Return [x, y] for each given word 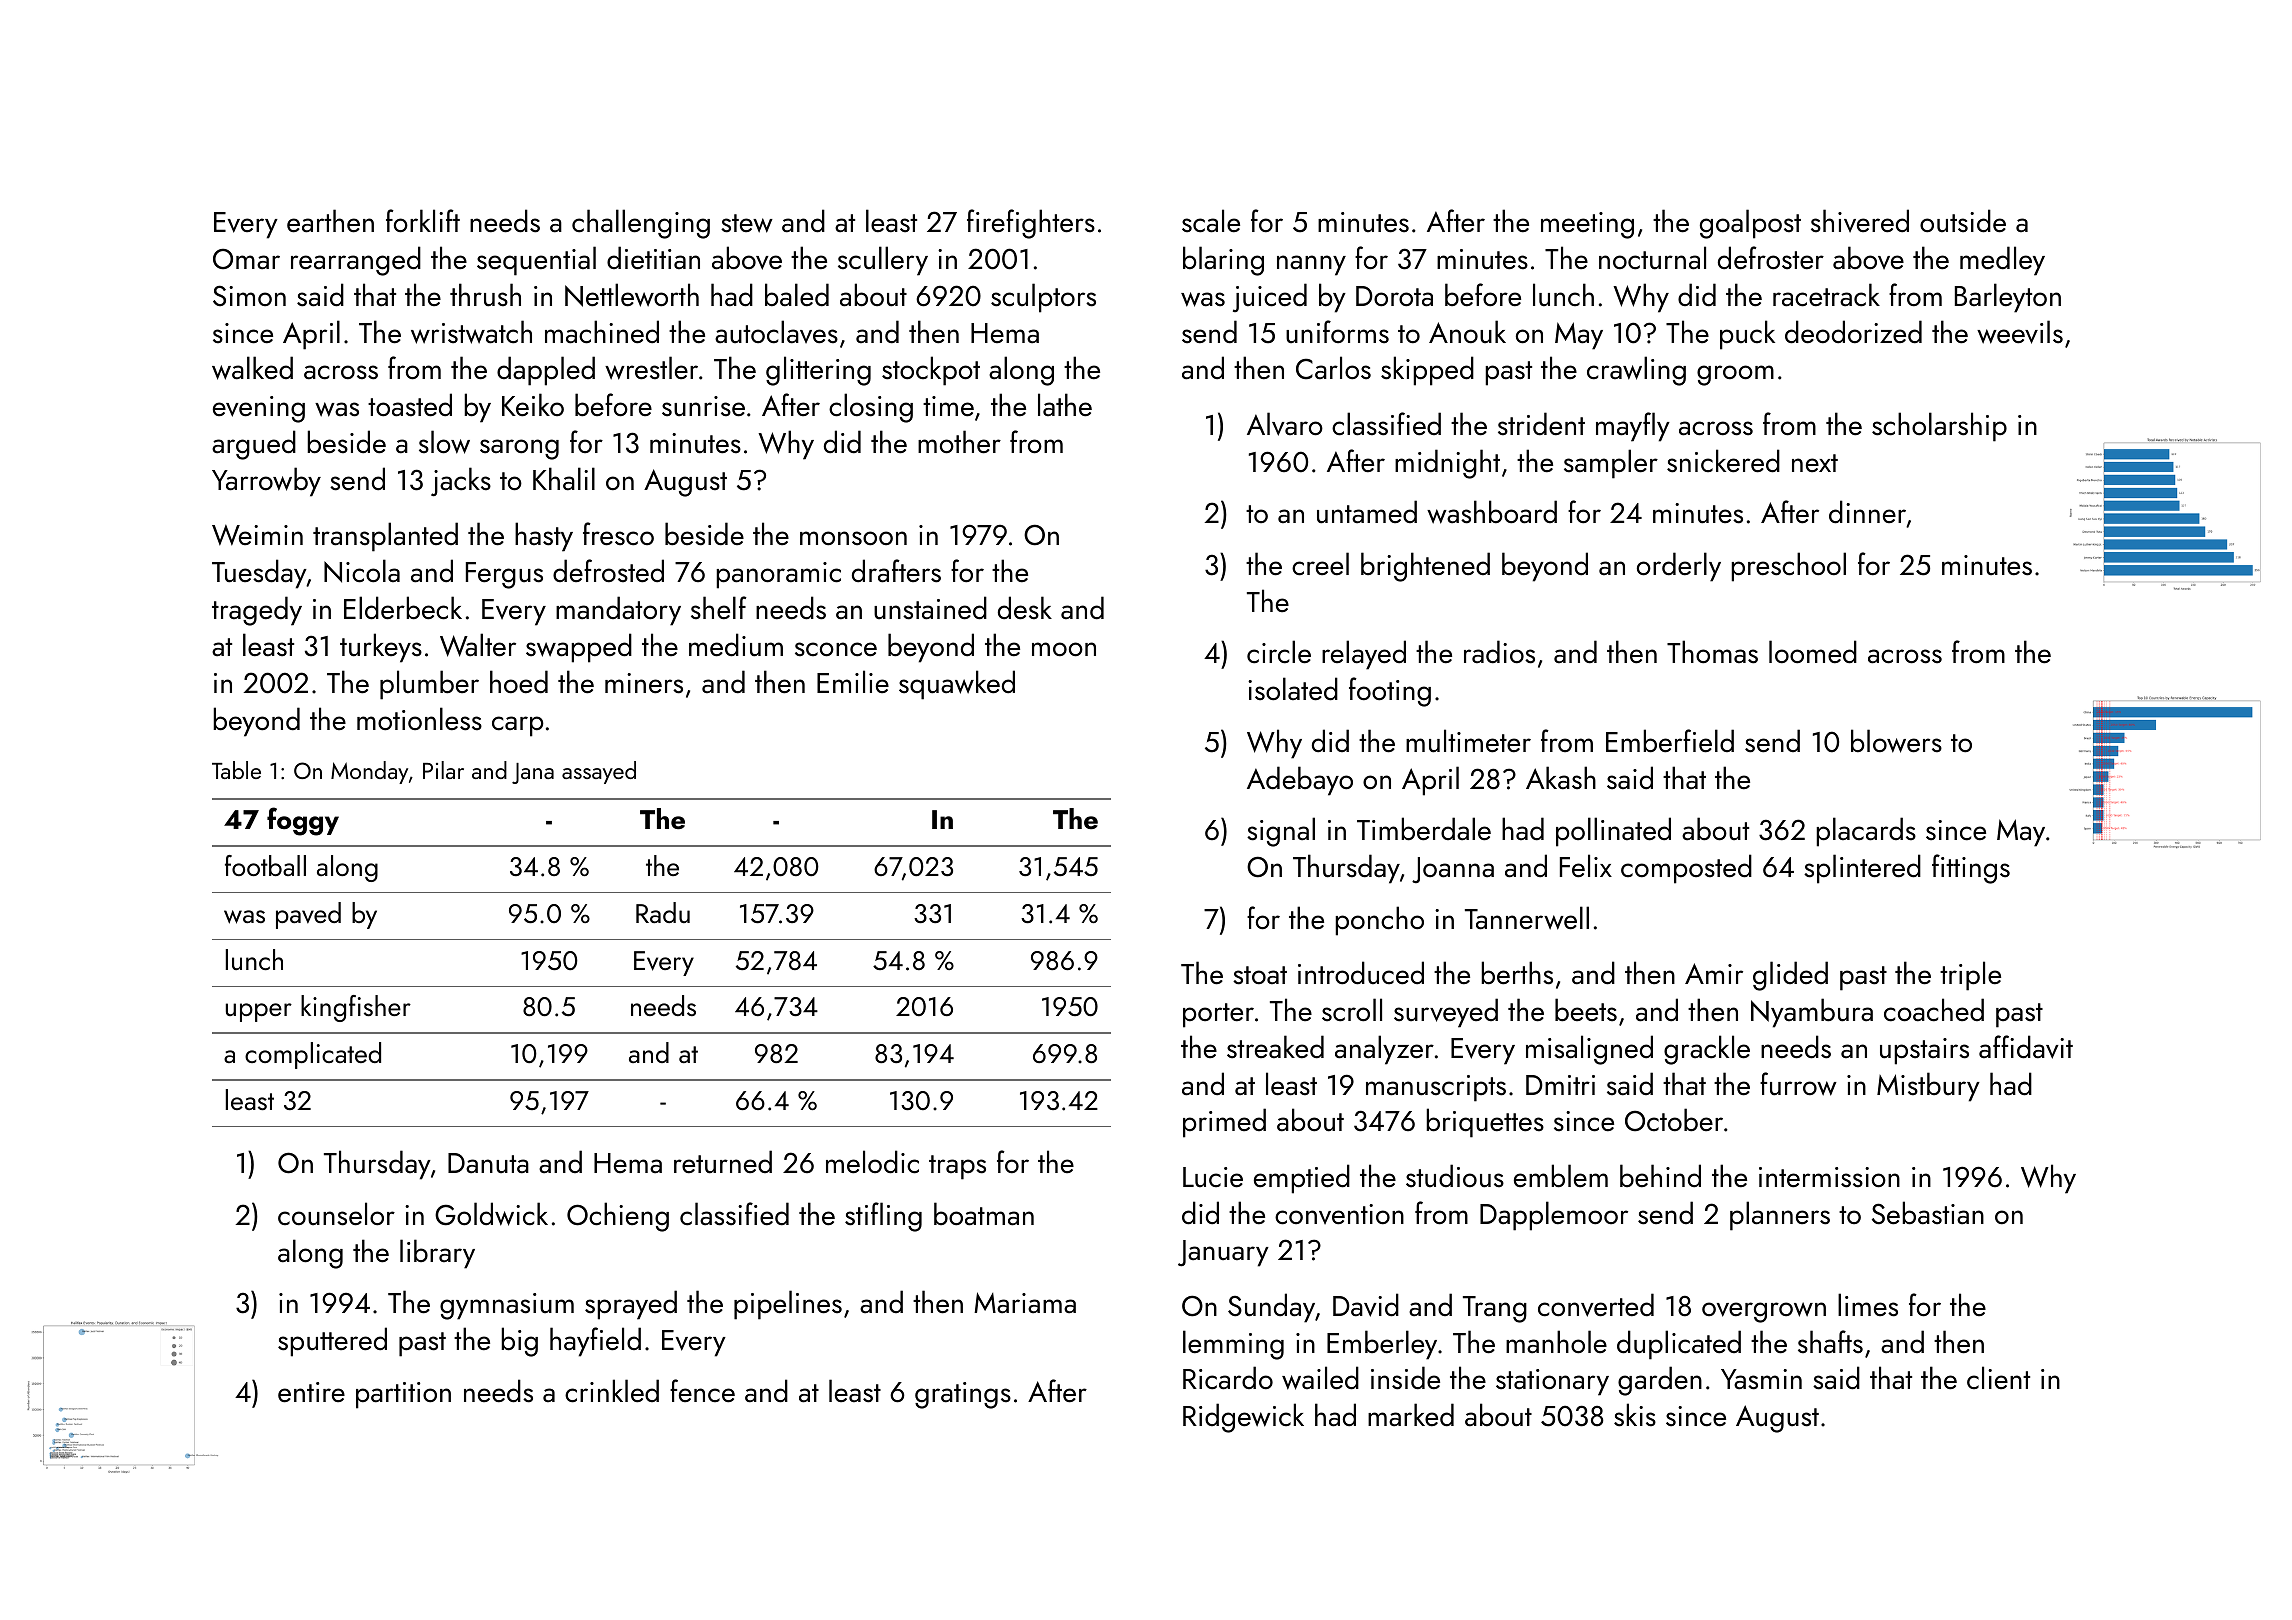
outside [1963, 221]
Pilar [443, 770]
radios [1499, 652]
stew [747, 223]
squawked [957, 685]
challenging [641, 224]
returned [723, 1162]
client [1998, 1378]
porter [1218, 1015]
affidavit [2026, 1047]
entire [311, 1392]
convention [1339, 1214]
